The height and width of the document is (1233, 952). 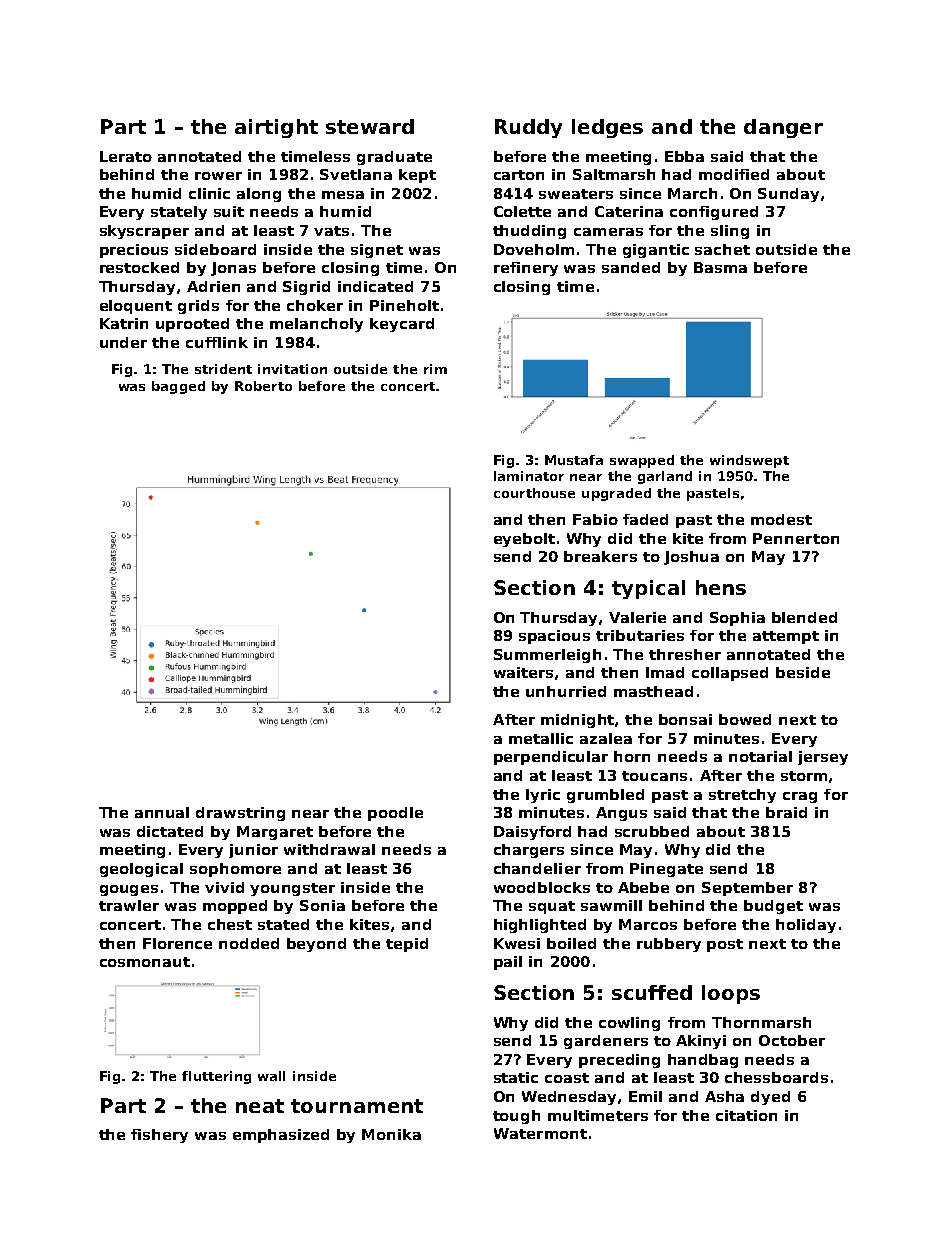 I want to click on bagged, so click(x=178, y=387).
